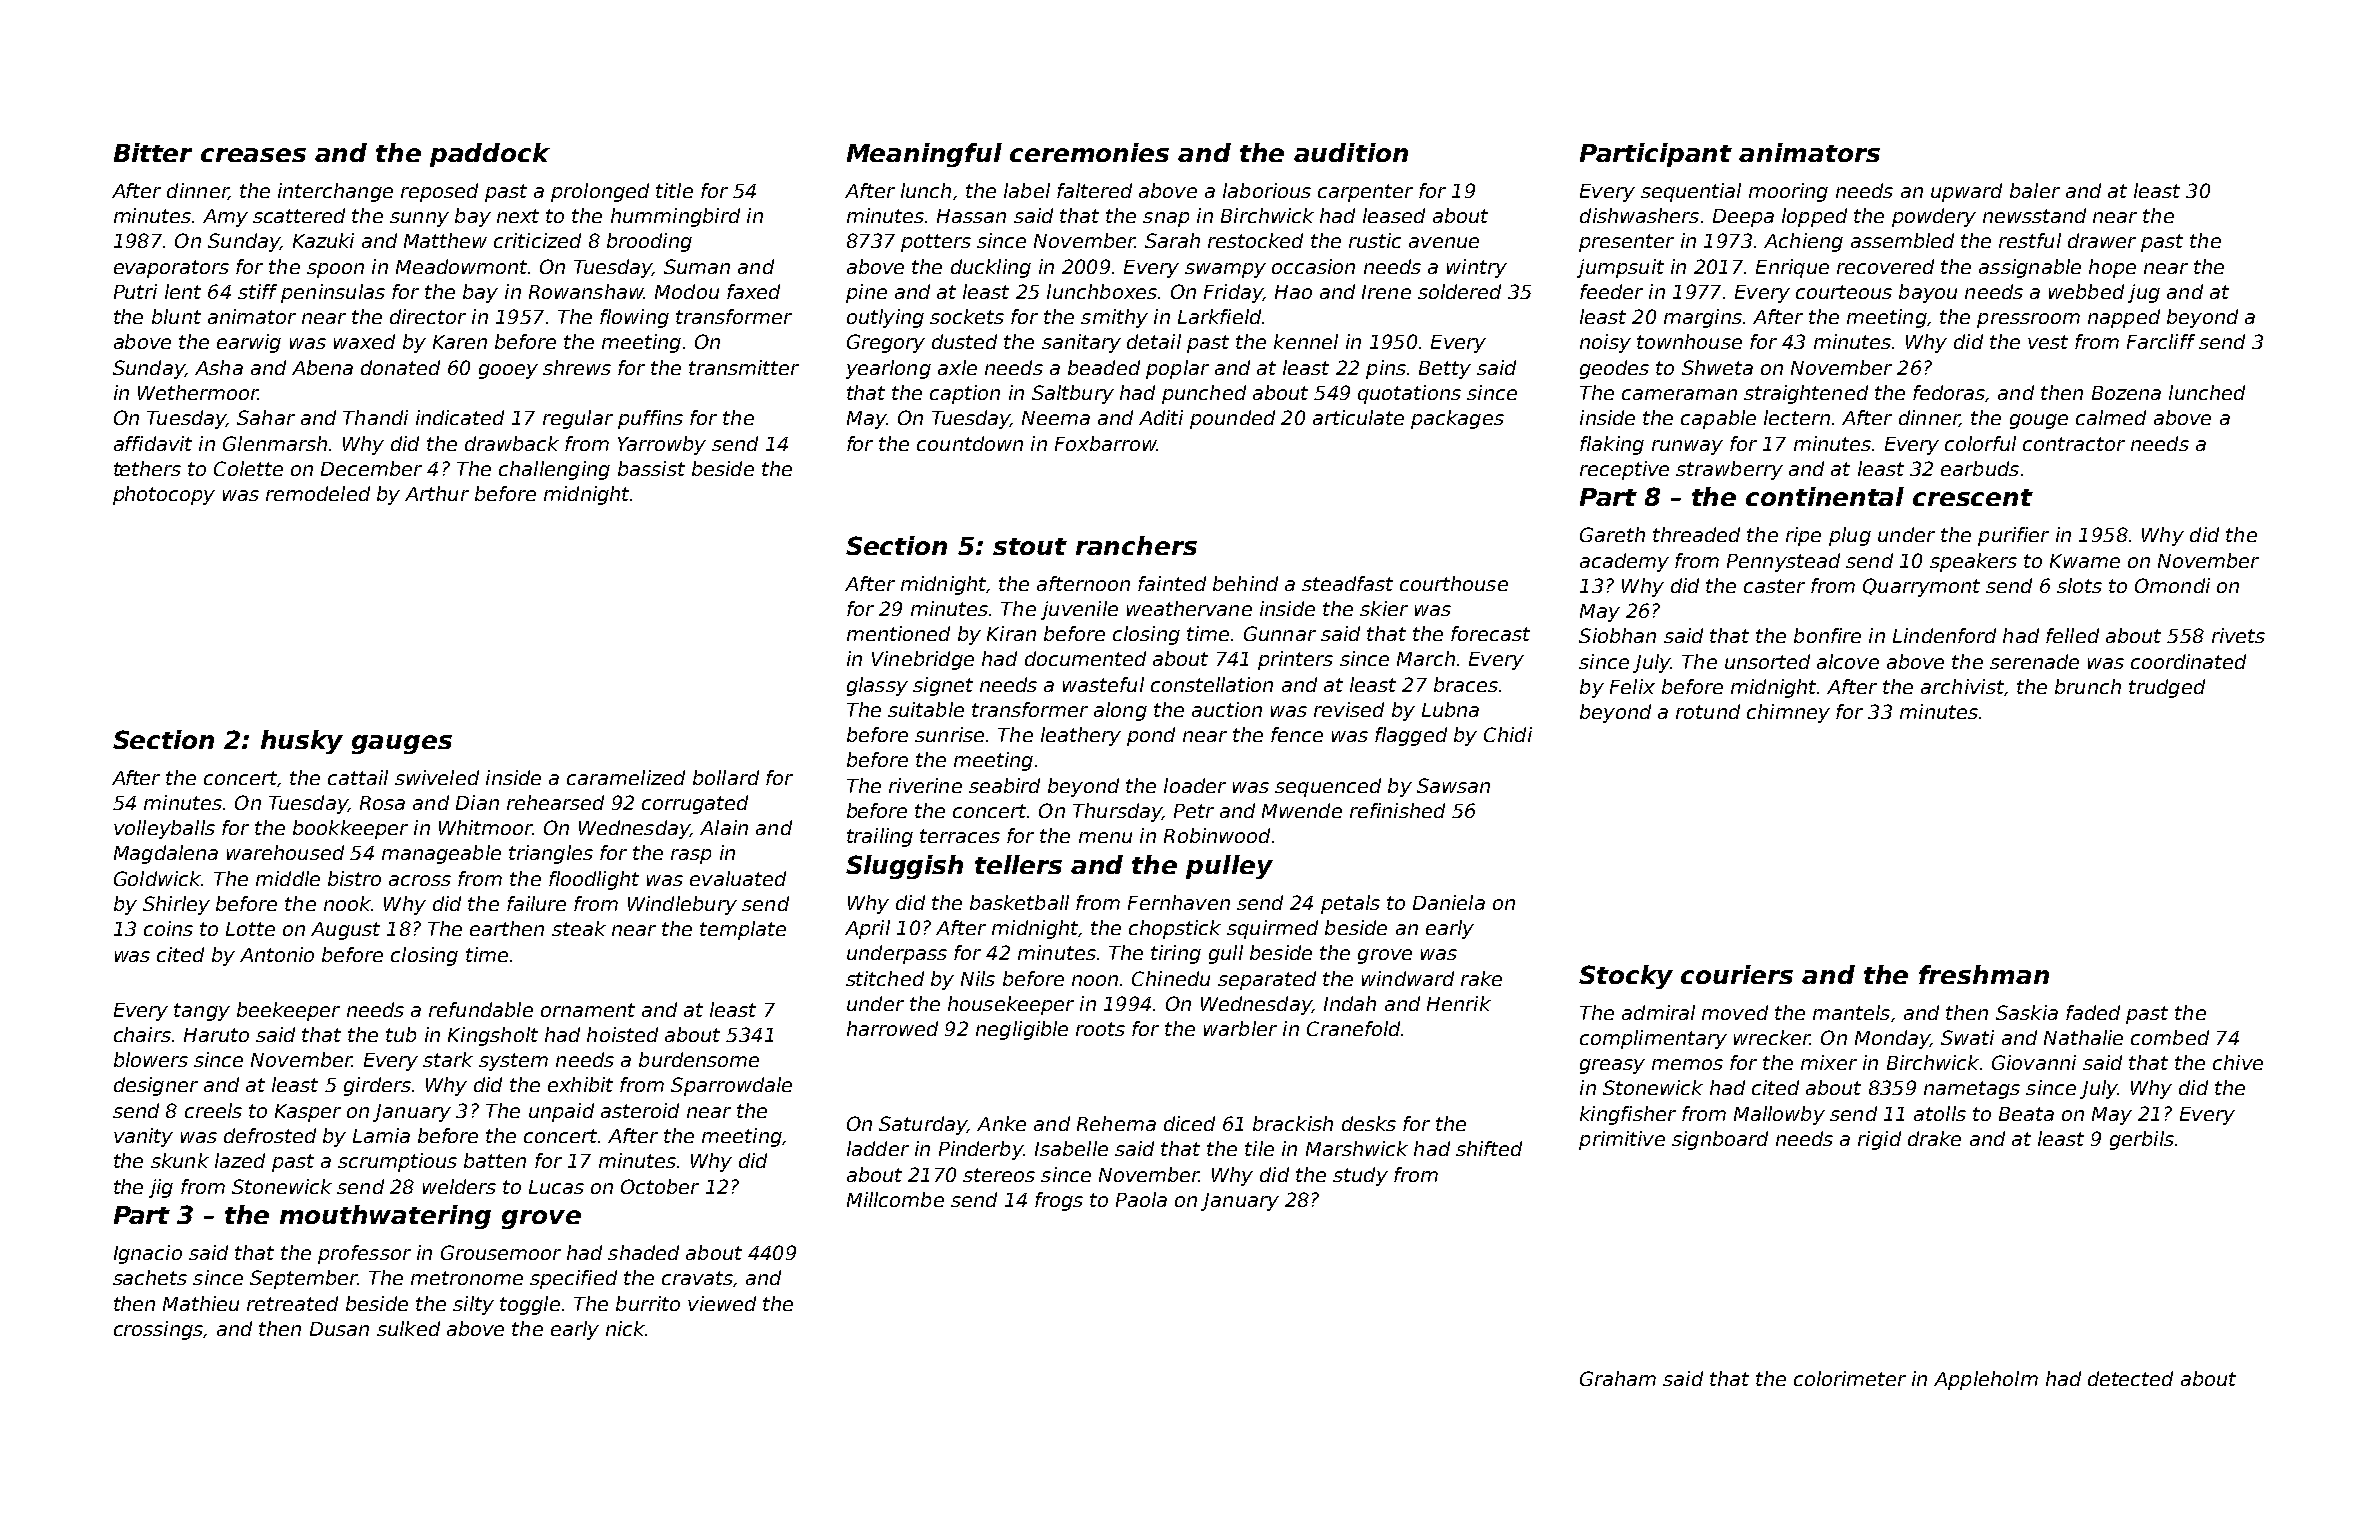 The width and height of the screenshot is (2380, 1540). What do you see at coordinates (493, 1036) in the screenshot?
I see `Kingsholt` at bounding box center [493, 1036].
